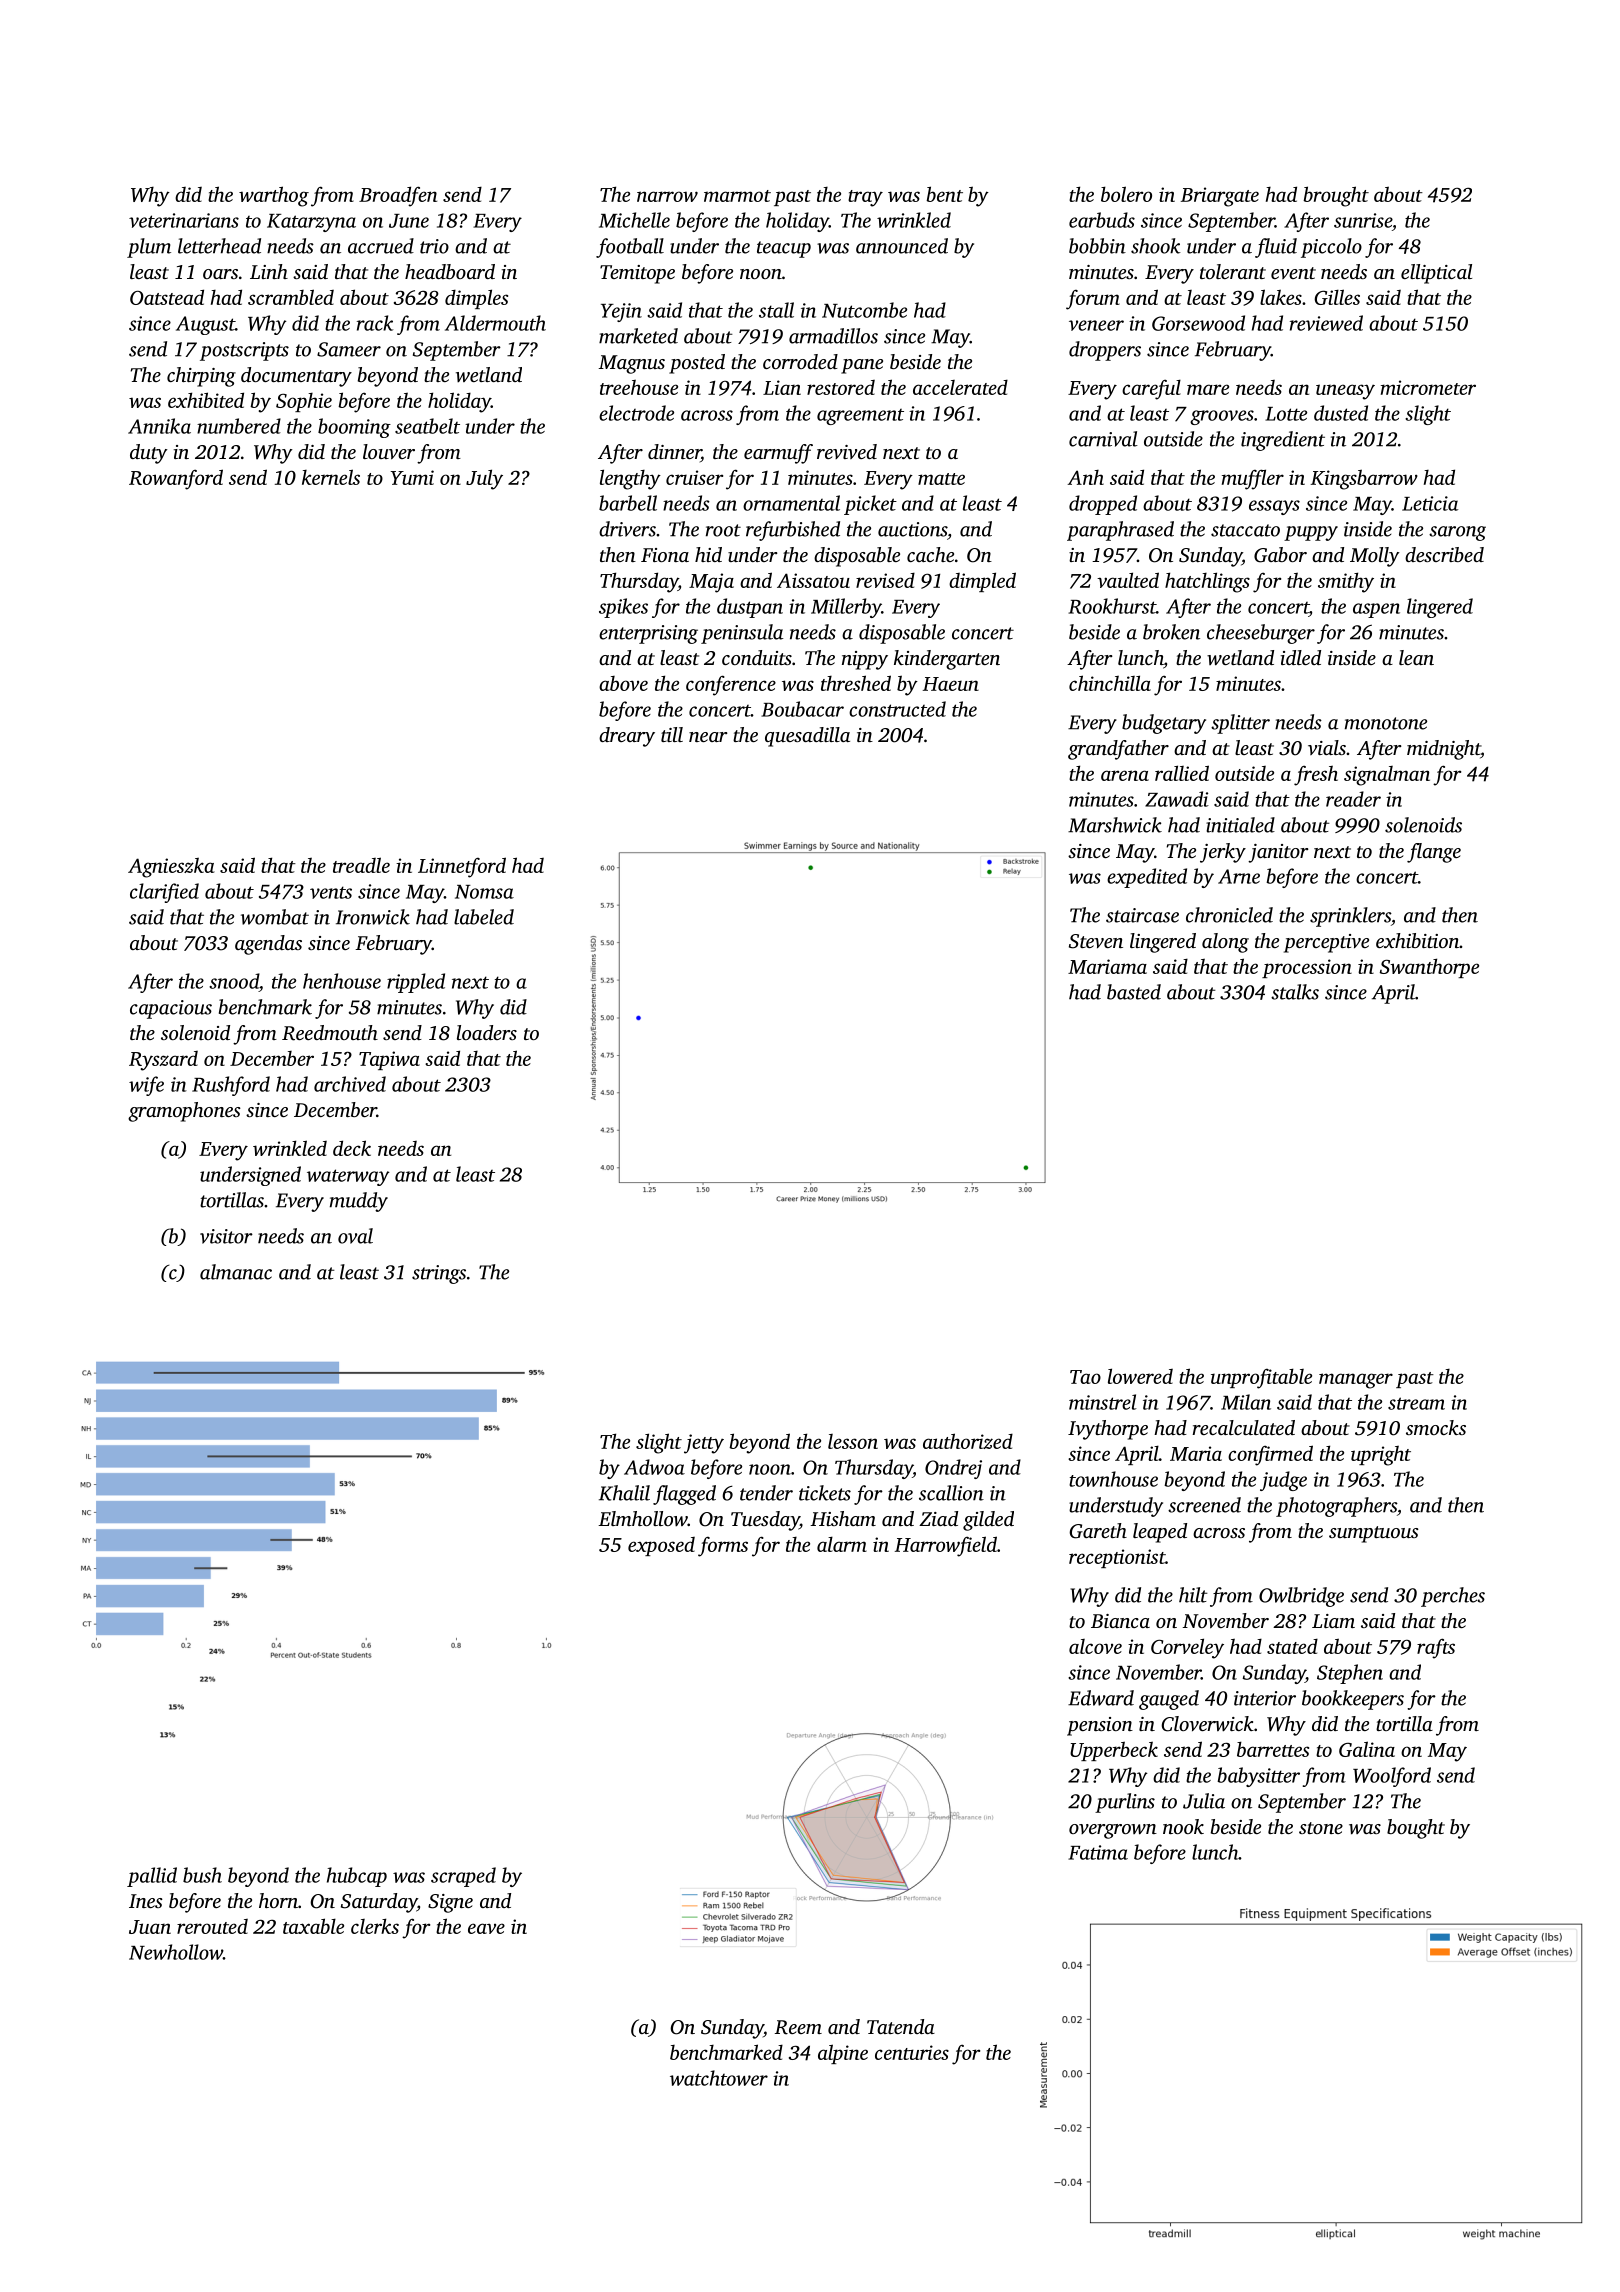 This document has height=2292, width=1620. Describe the element at coordinates (234, 981) in the document. I see `snood` at that location.
